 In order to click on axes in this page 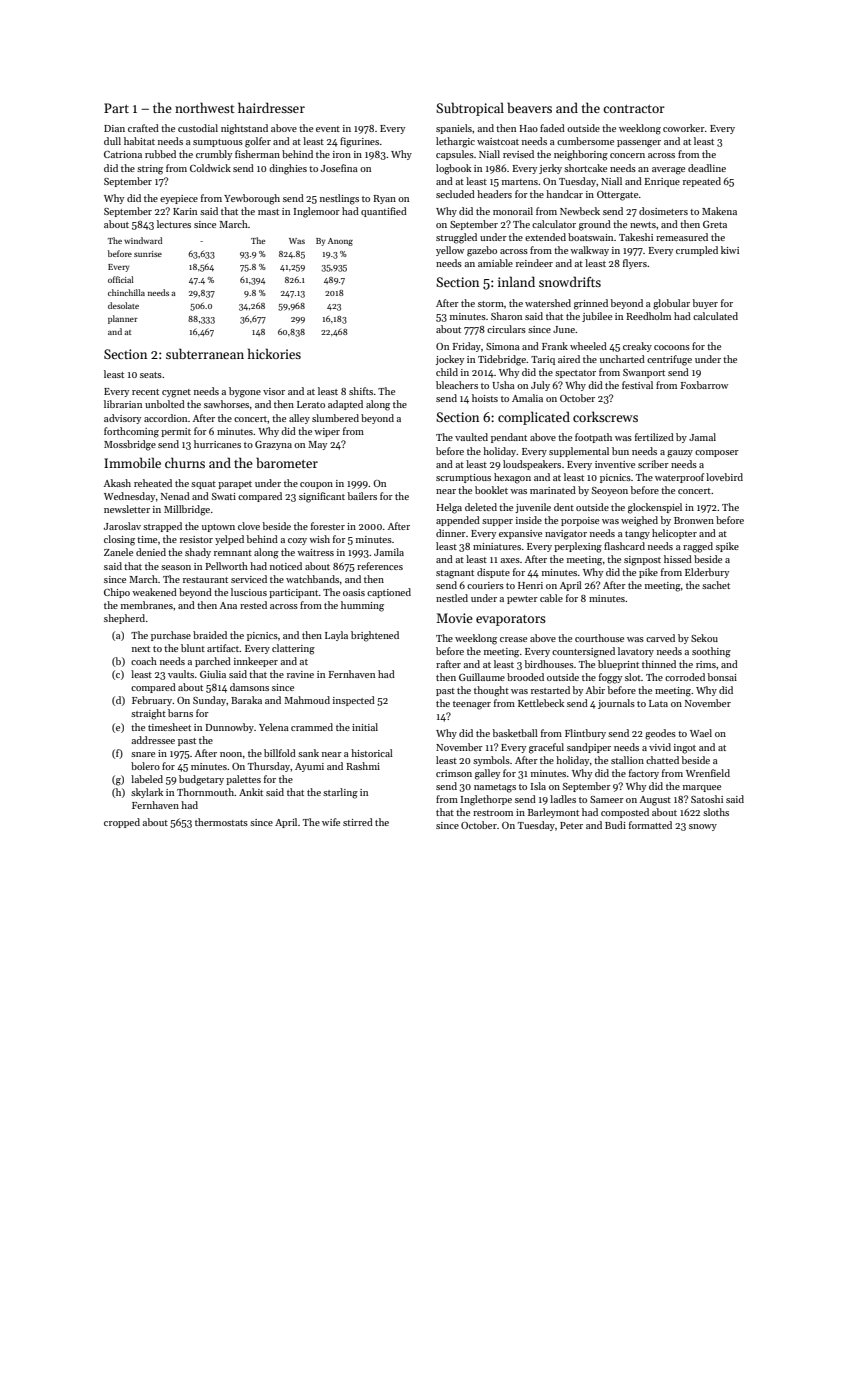, I will do `click(510, 560)`.
